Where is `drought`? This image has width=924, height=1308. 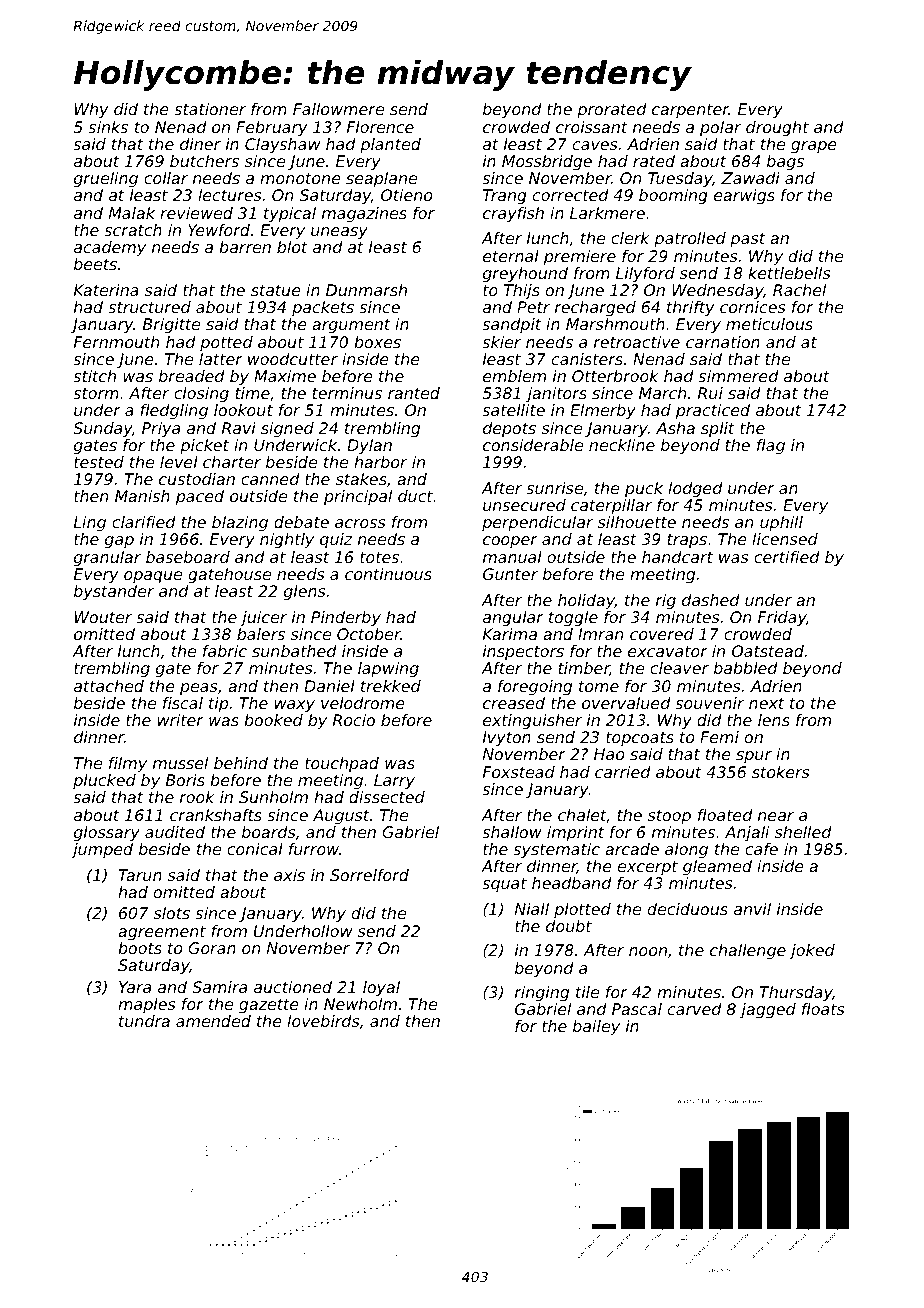 drought is located at coordinates (777, 129).
